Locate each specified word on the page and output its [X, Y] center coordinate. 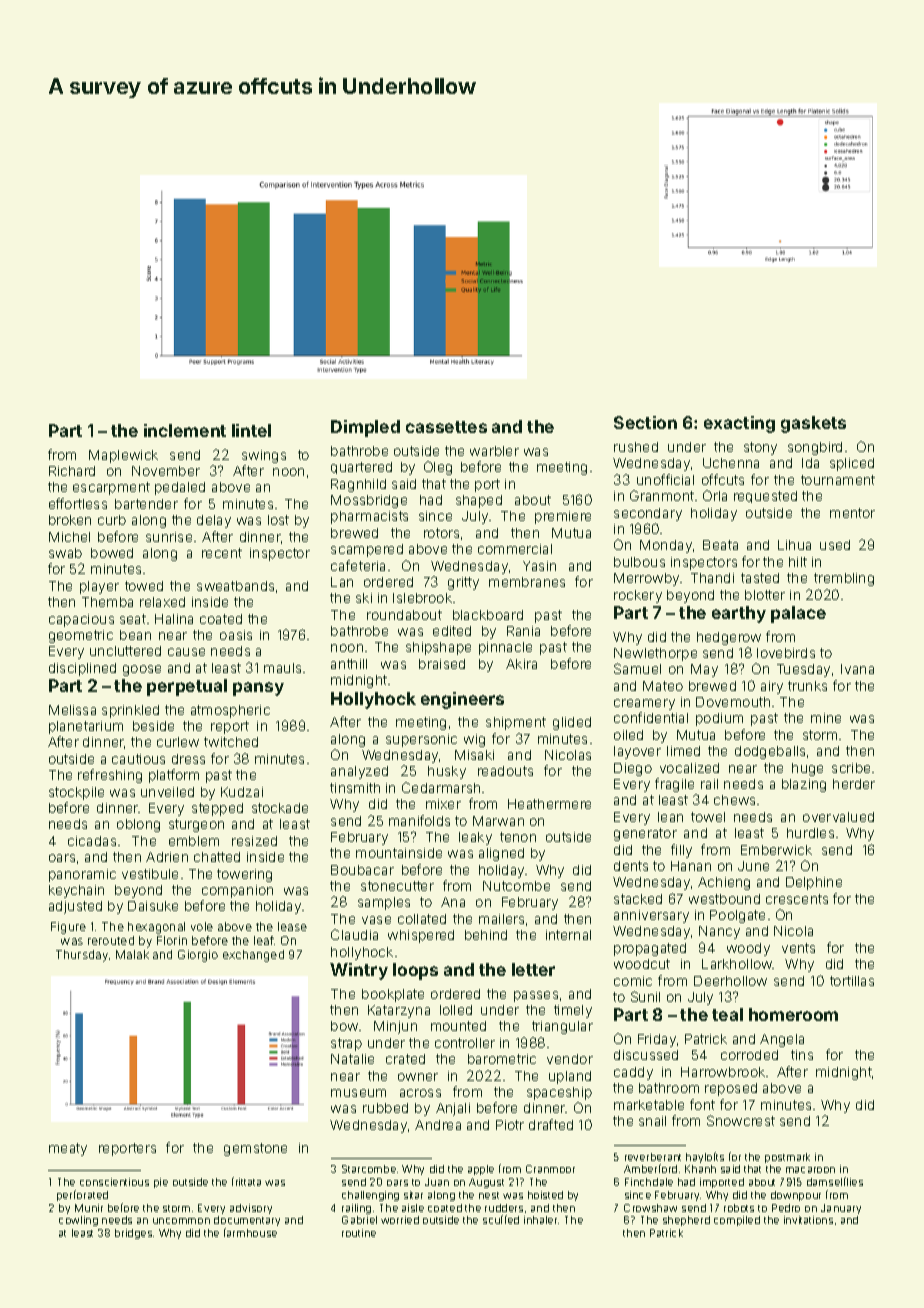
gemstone [255, 1149]
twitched [231, 742]
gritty [463, 583]
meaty [68, 1149]
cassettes [446, 427]
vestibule [150, 874]
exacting [739, 424]
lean [670, 817]
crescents [797, 899]
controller [465, 1043]
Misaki [474, 755]
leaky [475, 838]
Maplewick [123, 456]
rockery [638, 596]
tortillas [852, 981]
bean [135, 635]
